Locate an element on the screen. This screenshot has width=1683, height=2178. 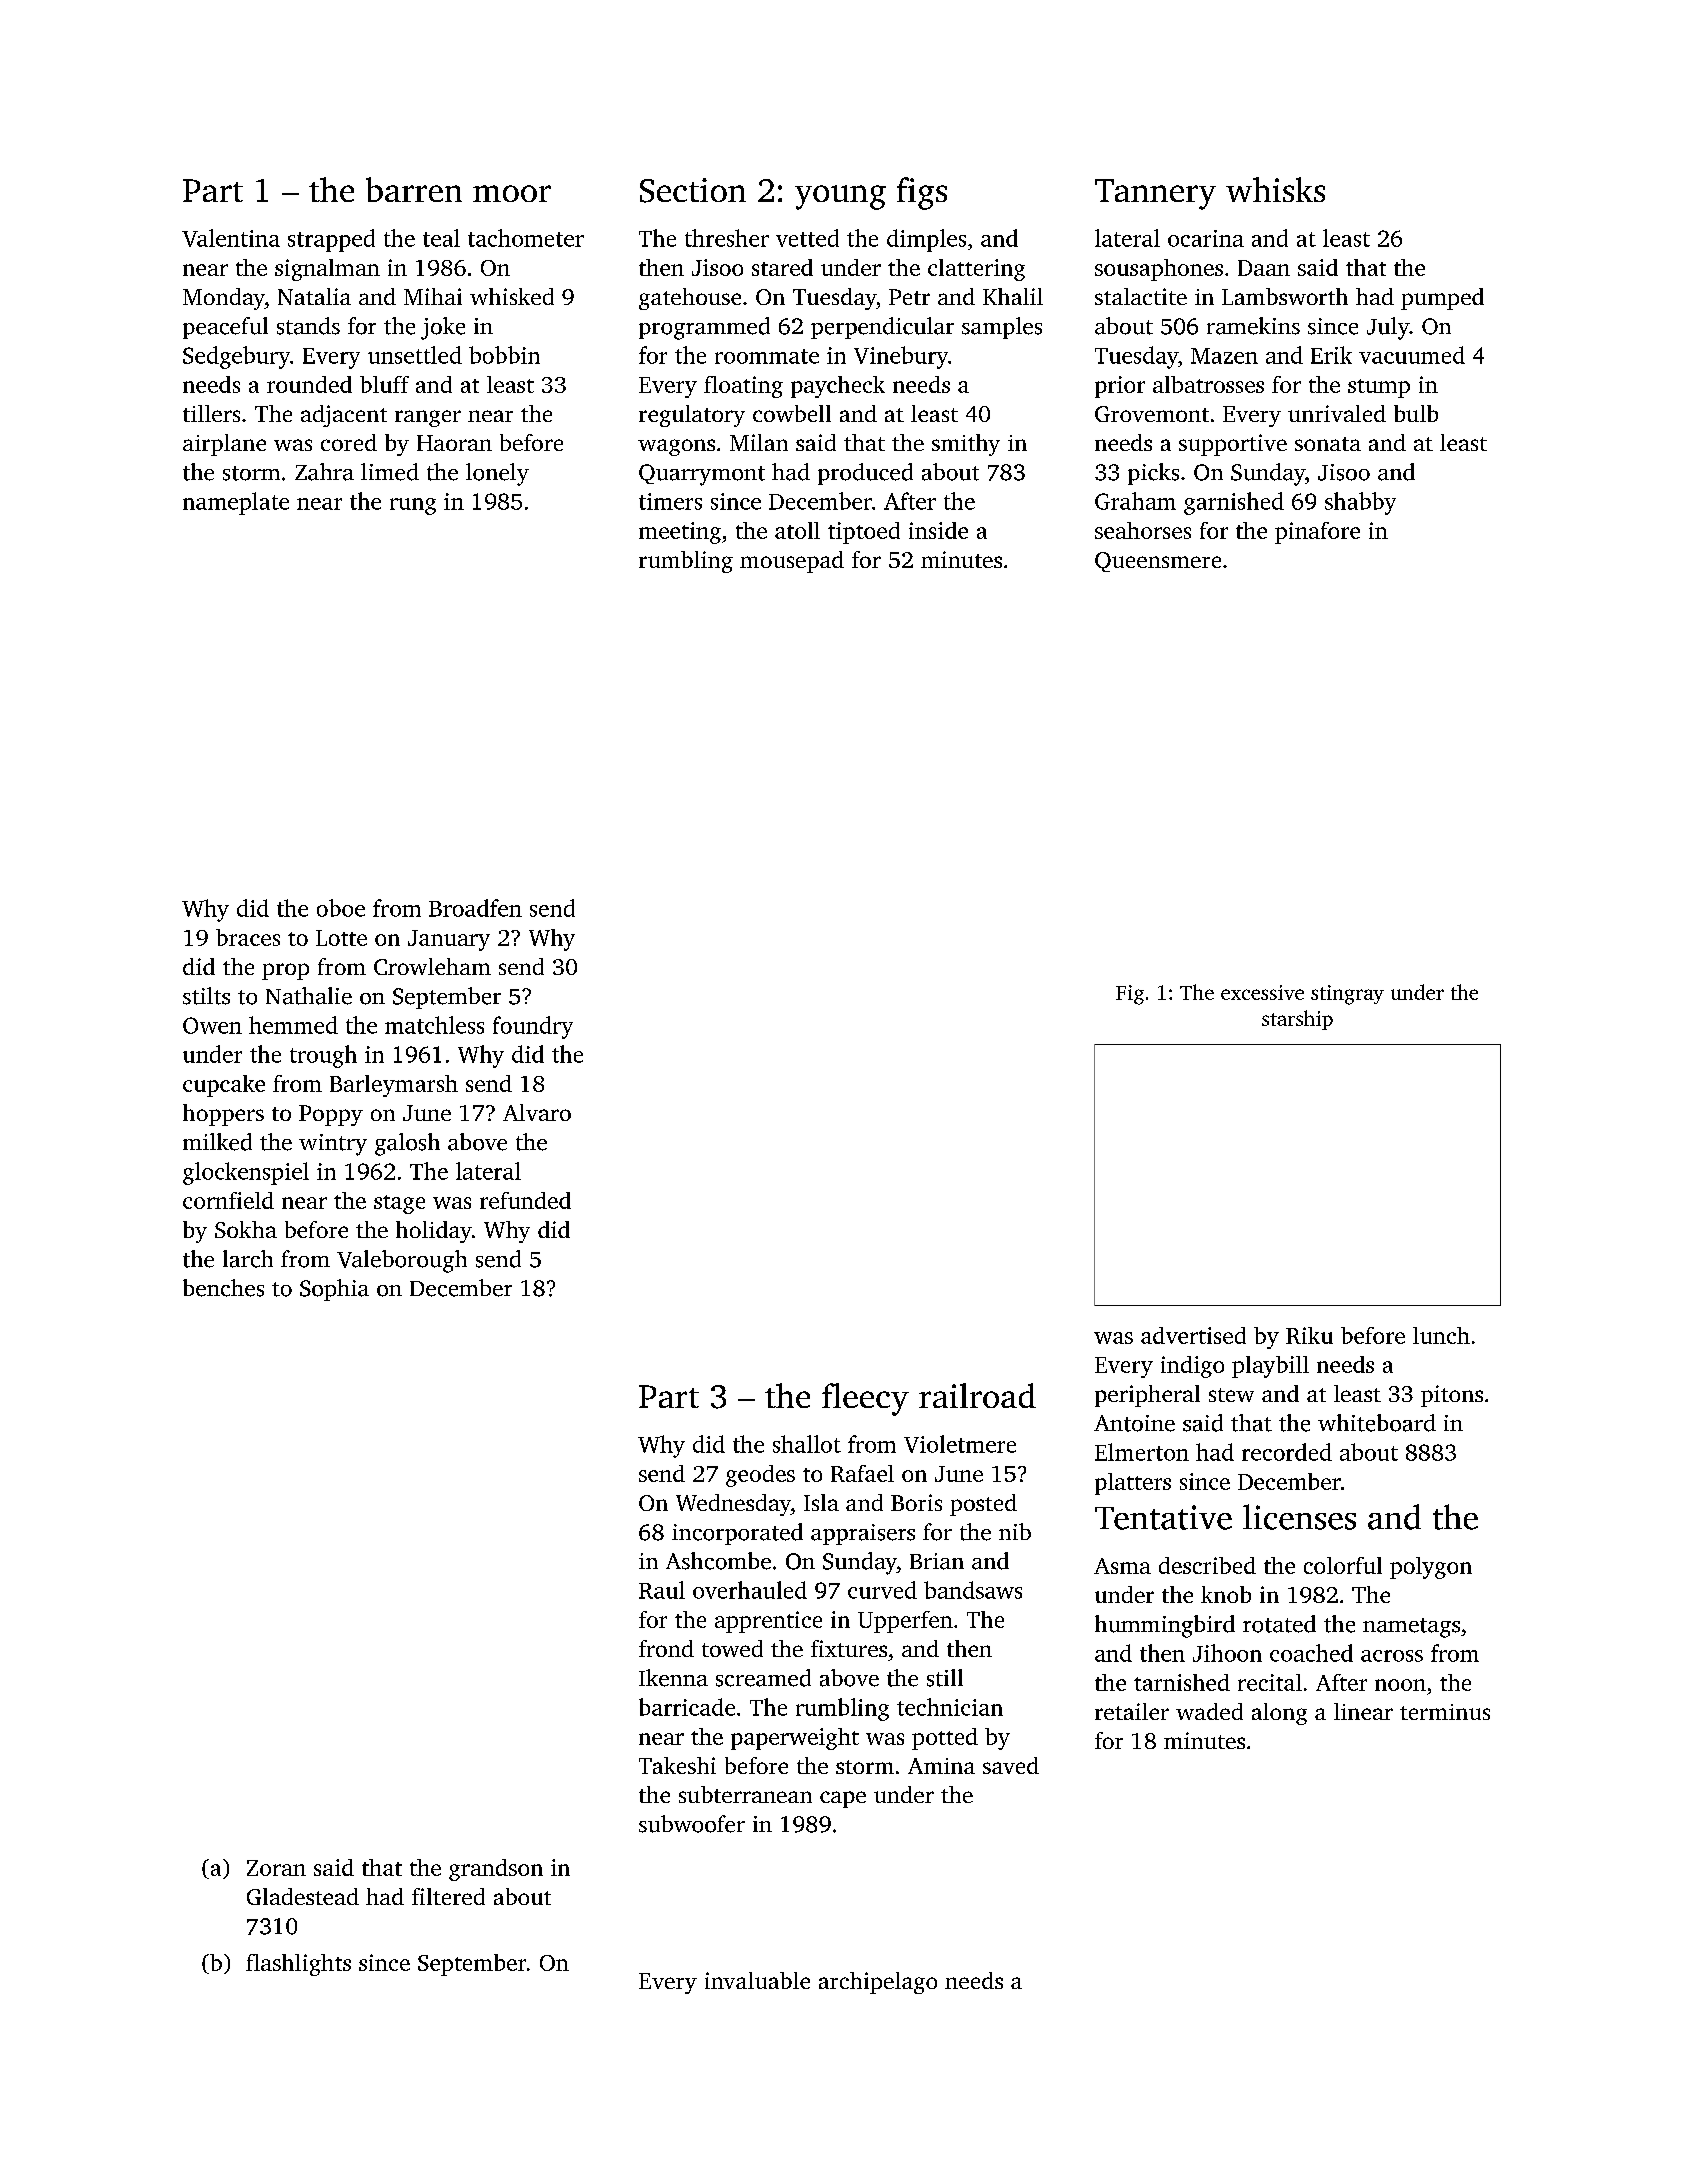
railroad is located at coordinates (977, 1395).
